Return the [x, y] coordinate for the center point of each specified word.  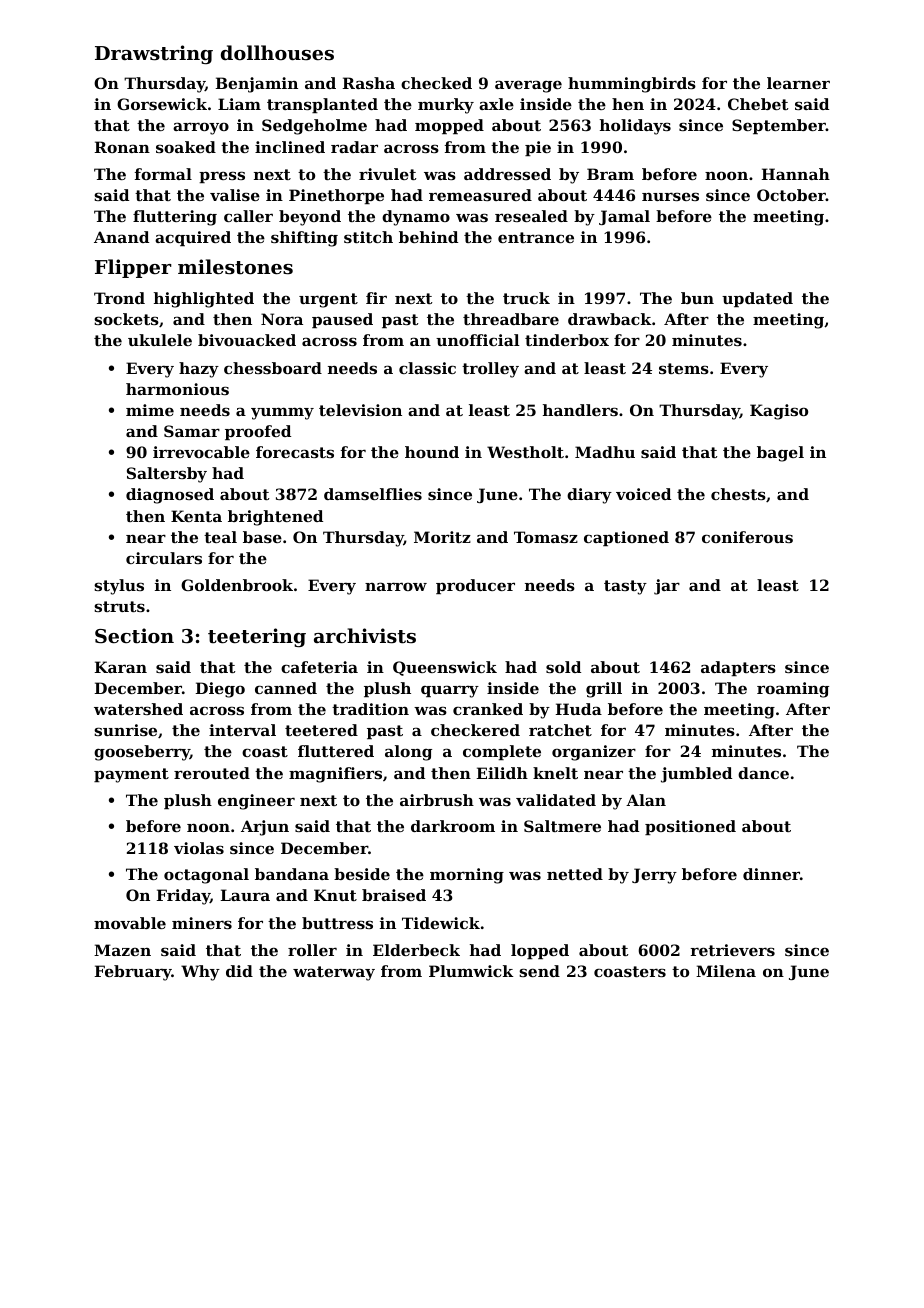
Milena [726, 971]
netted [575, 874]
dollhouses [277, 52]
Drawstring [154, 54]
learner [798, 83]
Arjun [265, 828]
